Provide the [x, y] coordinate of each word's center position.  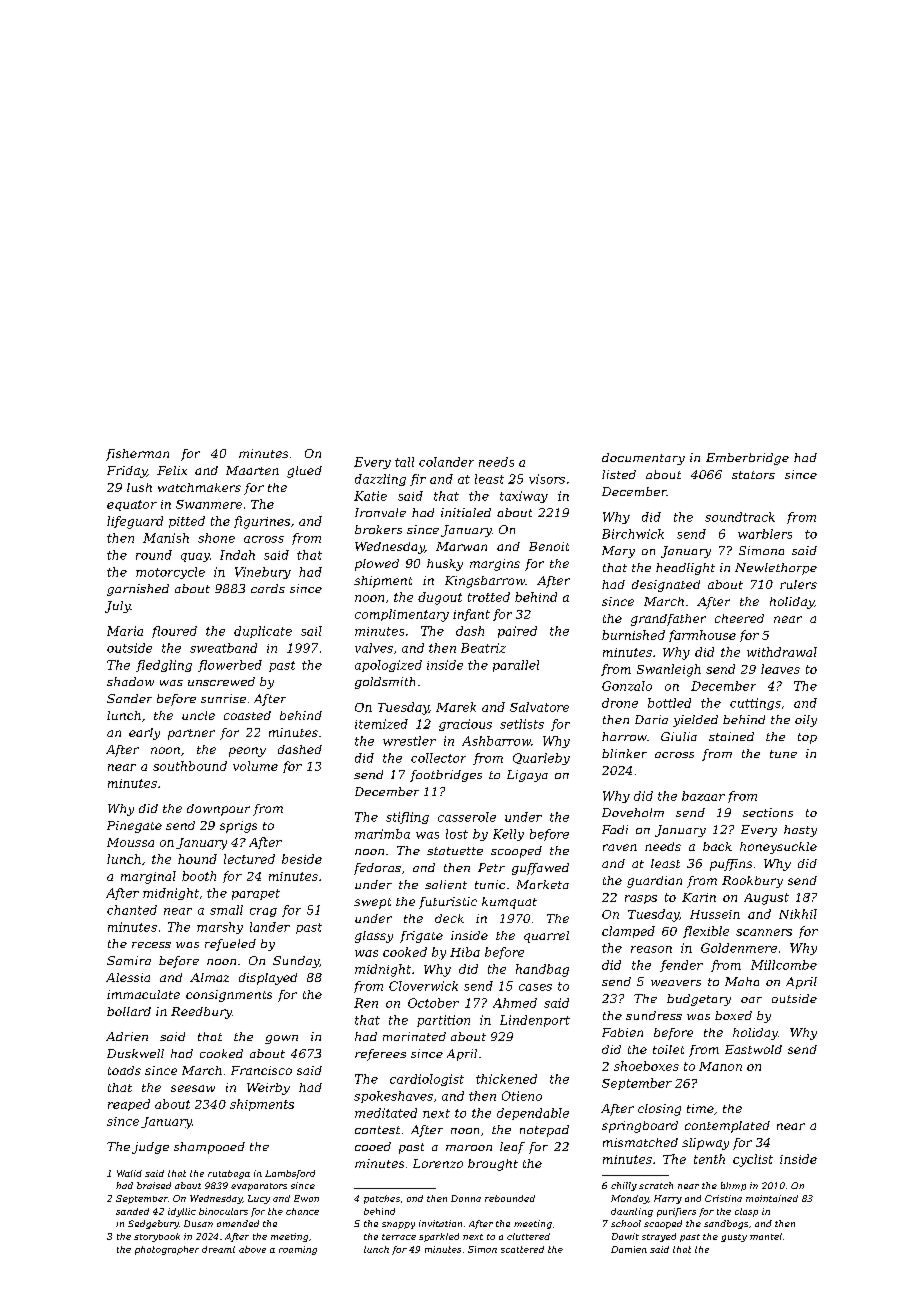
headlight [685, 569]
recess [151, 945]
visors [547, 479]
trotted [489, 597]
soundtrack [740, 517]
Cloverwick [423, 986]
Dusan [198, 1223]
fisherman [137, 455]
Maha [742, 981]
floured [174, 632]
